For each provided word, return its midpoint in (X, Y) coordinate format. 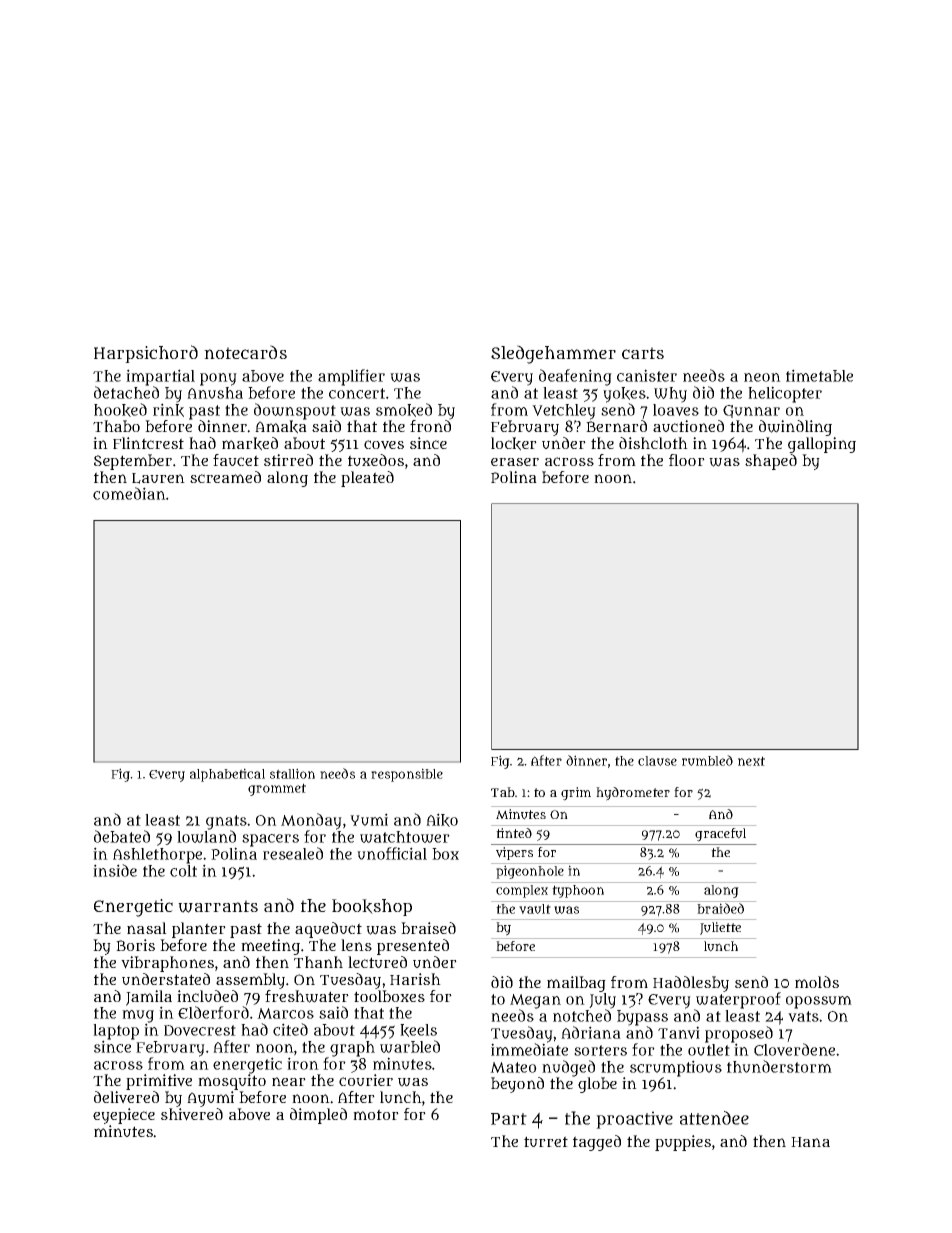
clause (657, 761)
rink (168, 410)
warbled (410, 1046)
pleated (367, 479)
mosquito (232, 1082)
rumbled (707, 760)
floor (687, 460)
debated (122, 836)
